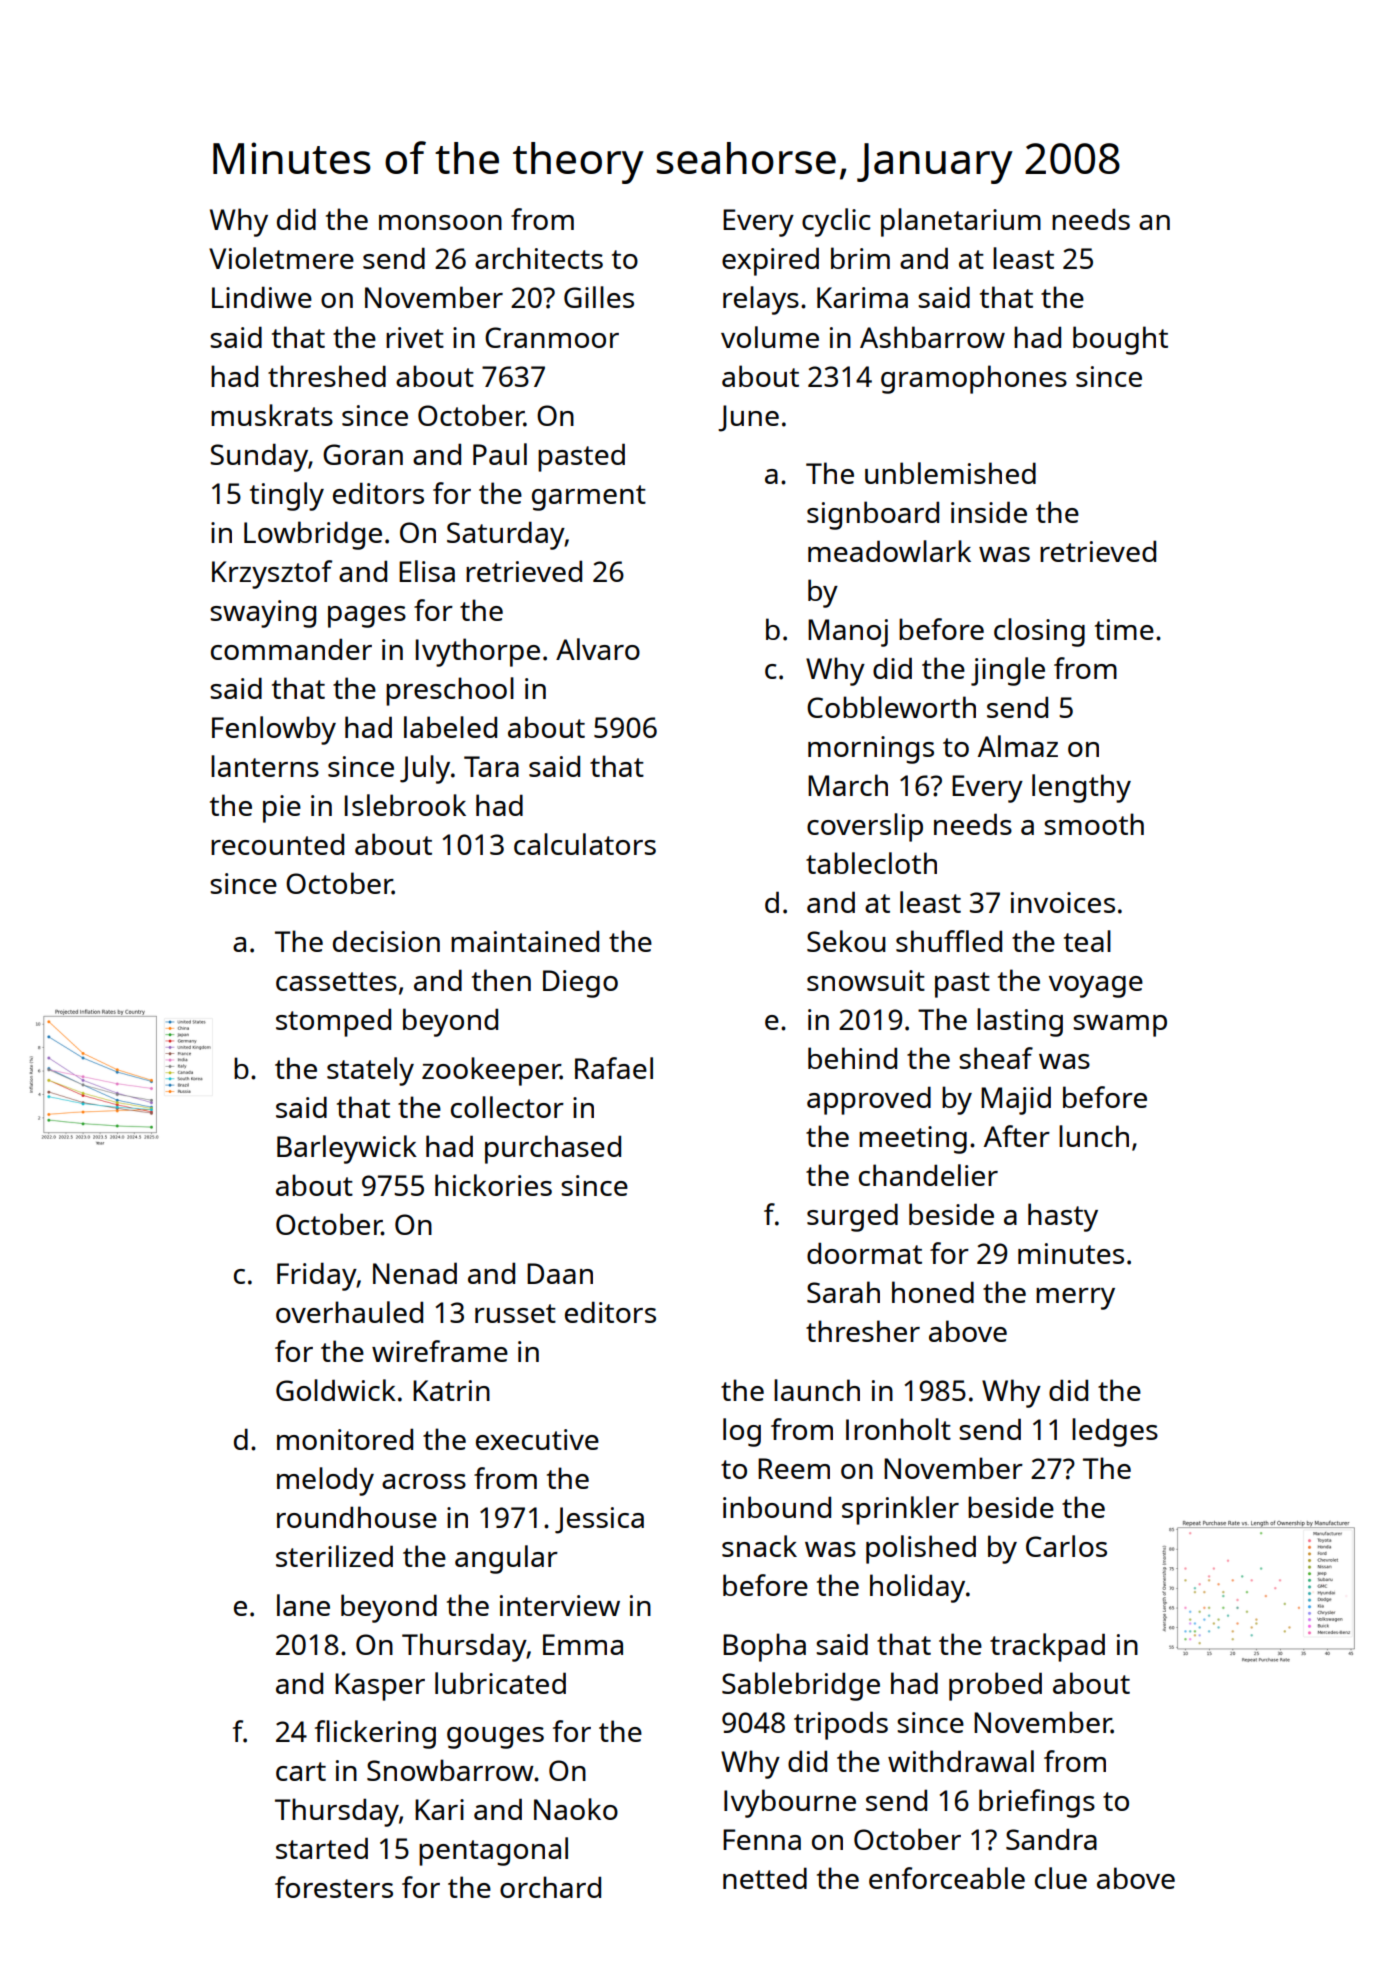  Describe the element at coordinates (301, 1771) in the page. I see `cart` at that location.
